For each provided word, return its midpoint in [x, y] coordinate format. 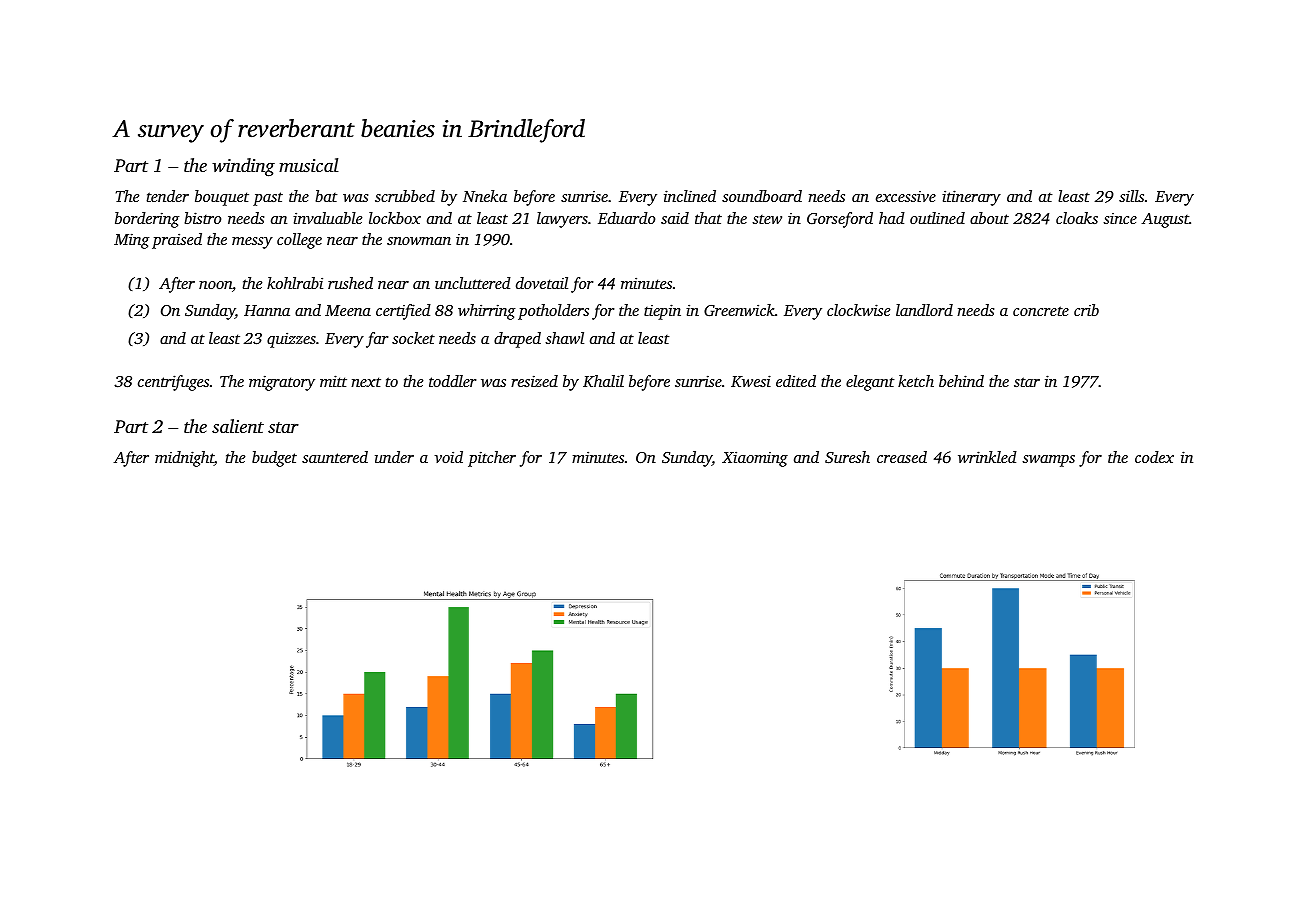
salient [238, 426]
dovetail [542, 283]
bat [326, 196]
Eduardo [626, 218]
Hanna [267, 310]
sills [1131, 196]
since [1120, 218]
